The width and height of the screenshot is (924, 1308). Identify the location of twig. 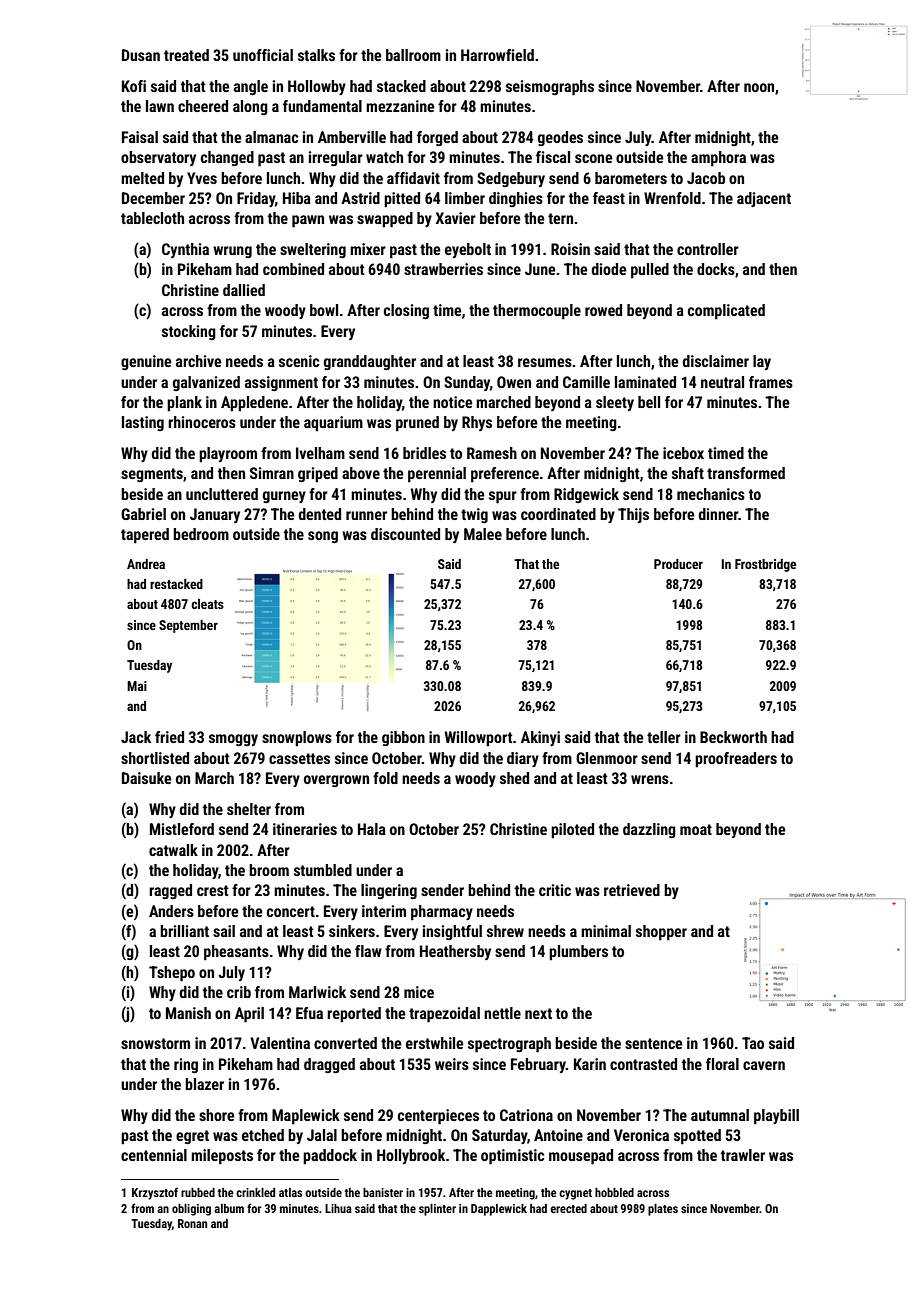
(474, 515).
